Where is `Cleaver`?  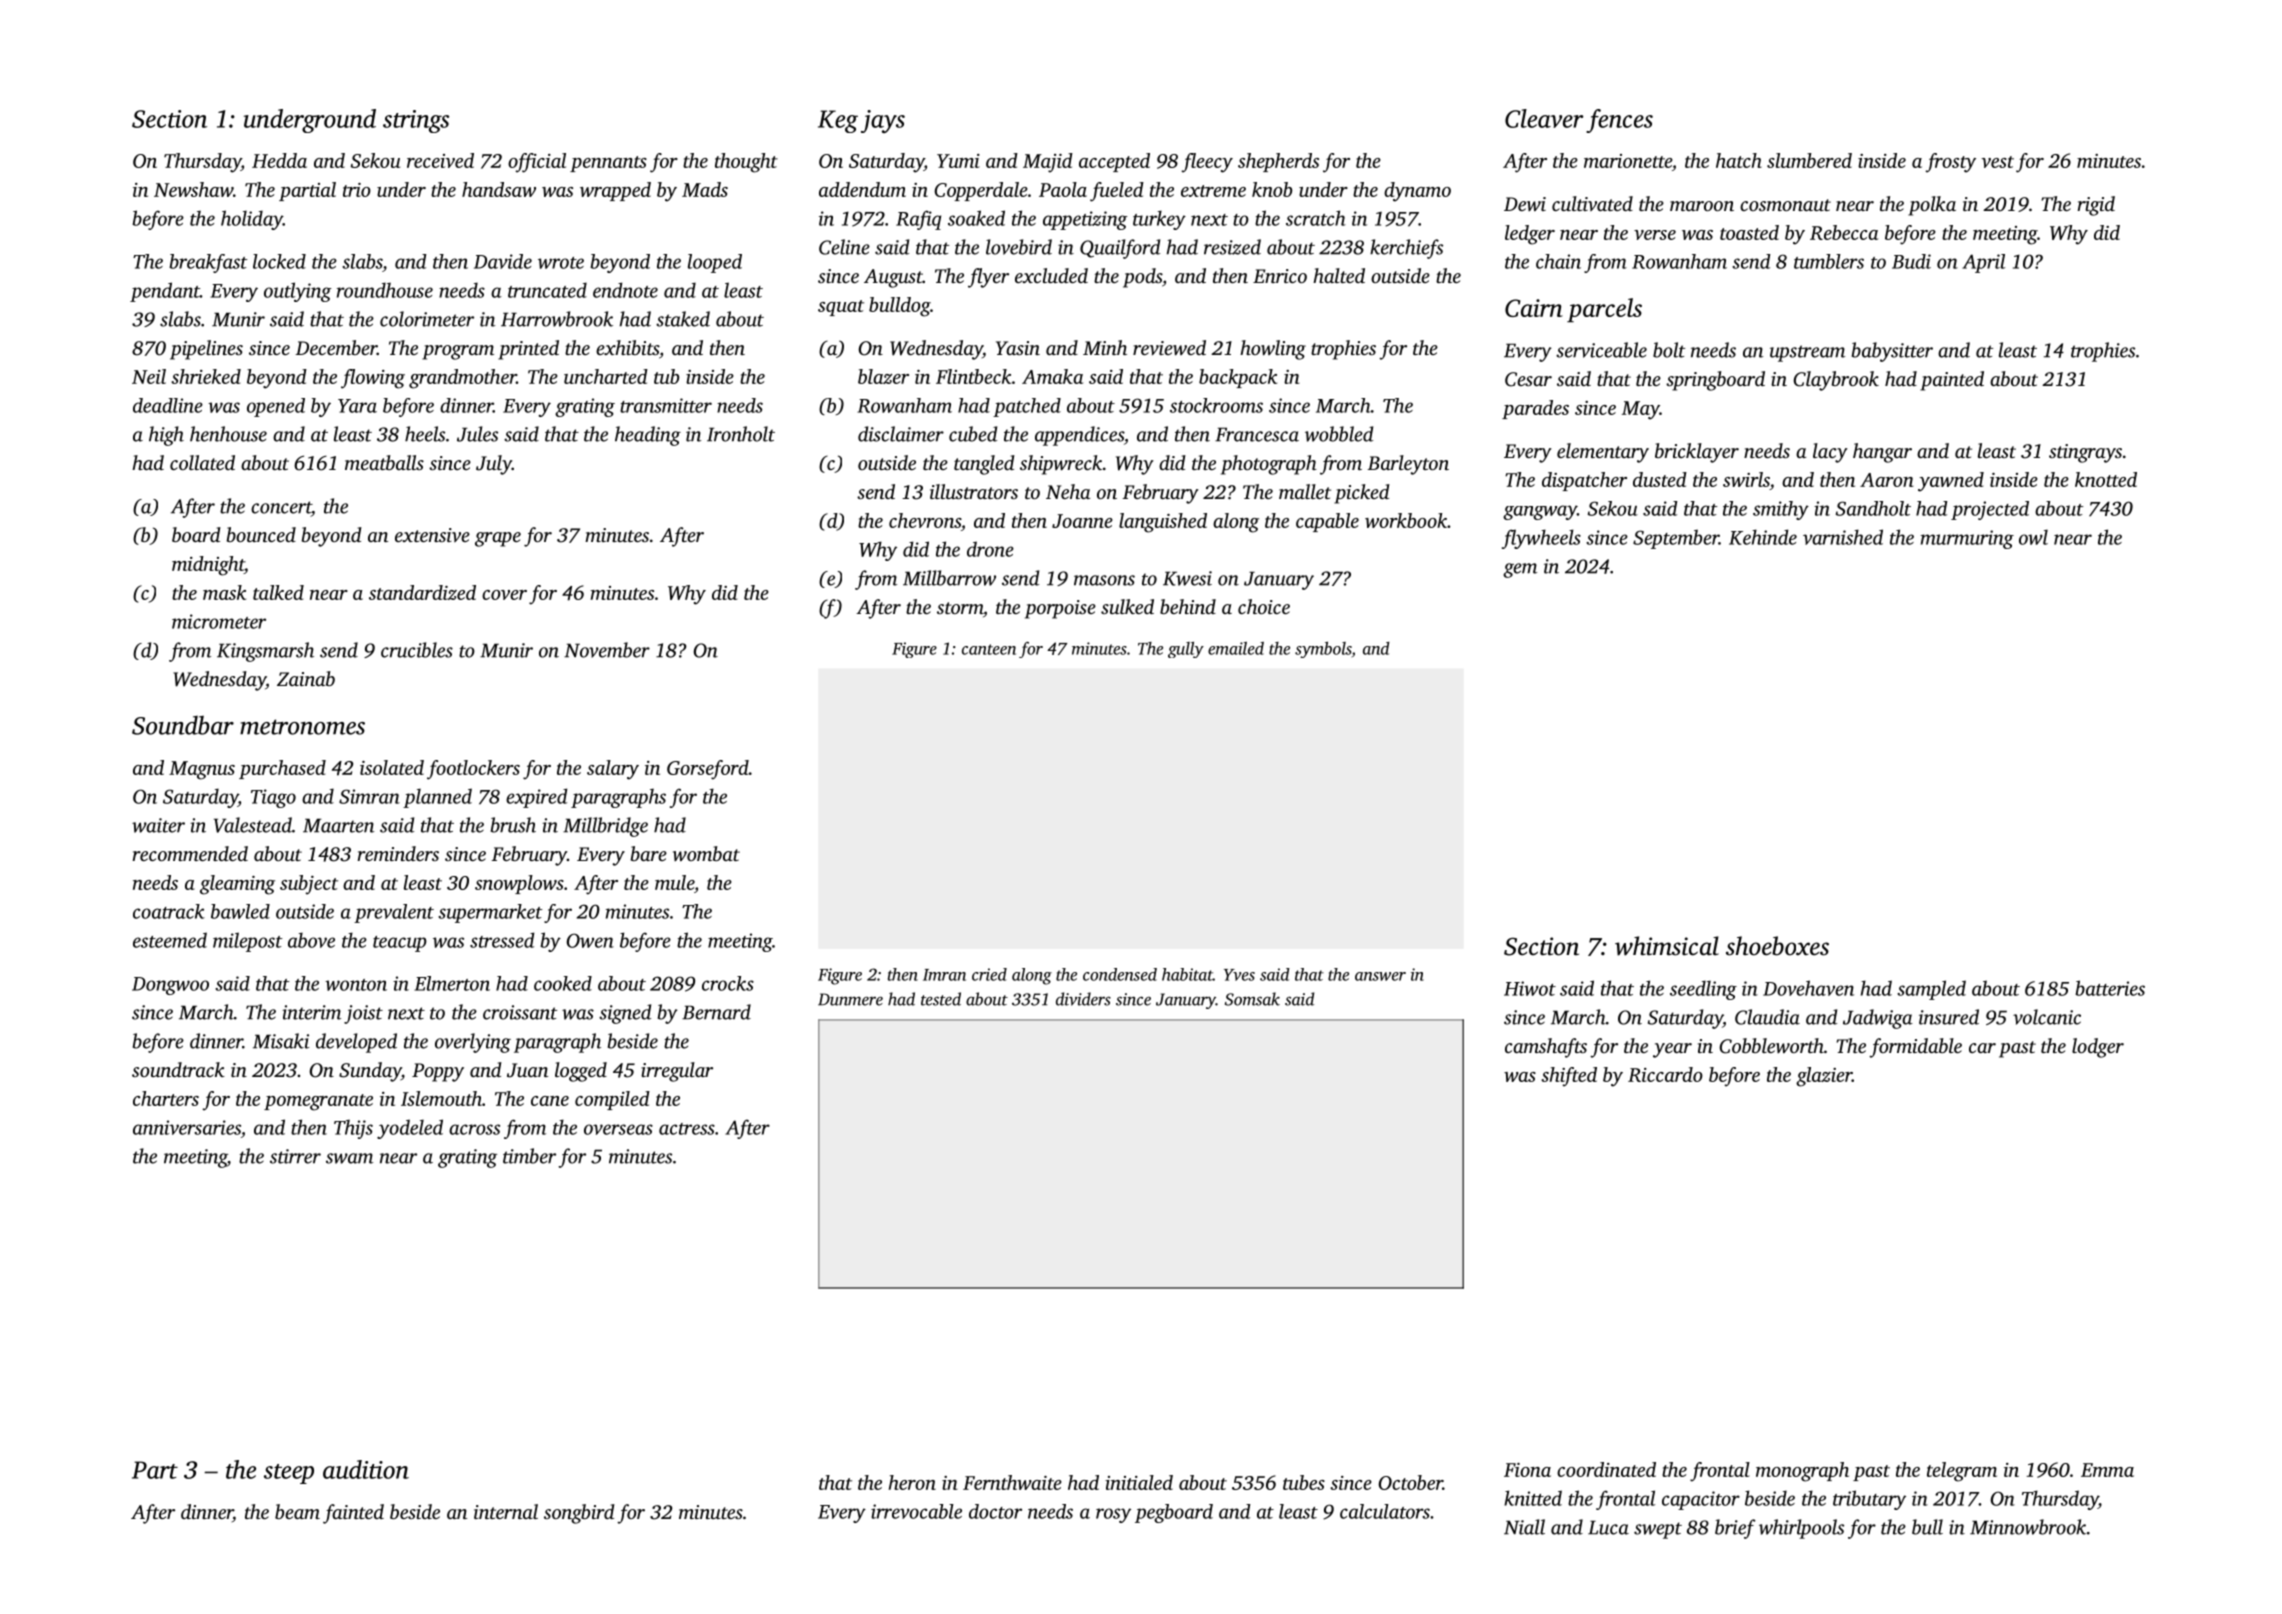
Cleaver is located at coordinates (1544, 118).
